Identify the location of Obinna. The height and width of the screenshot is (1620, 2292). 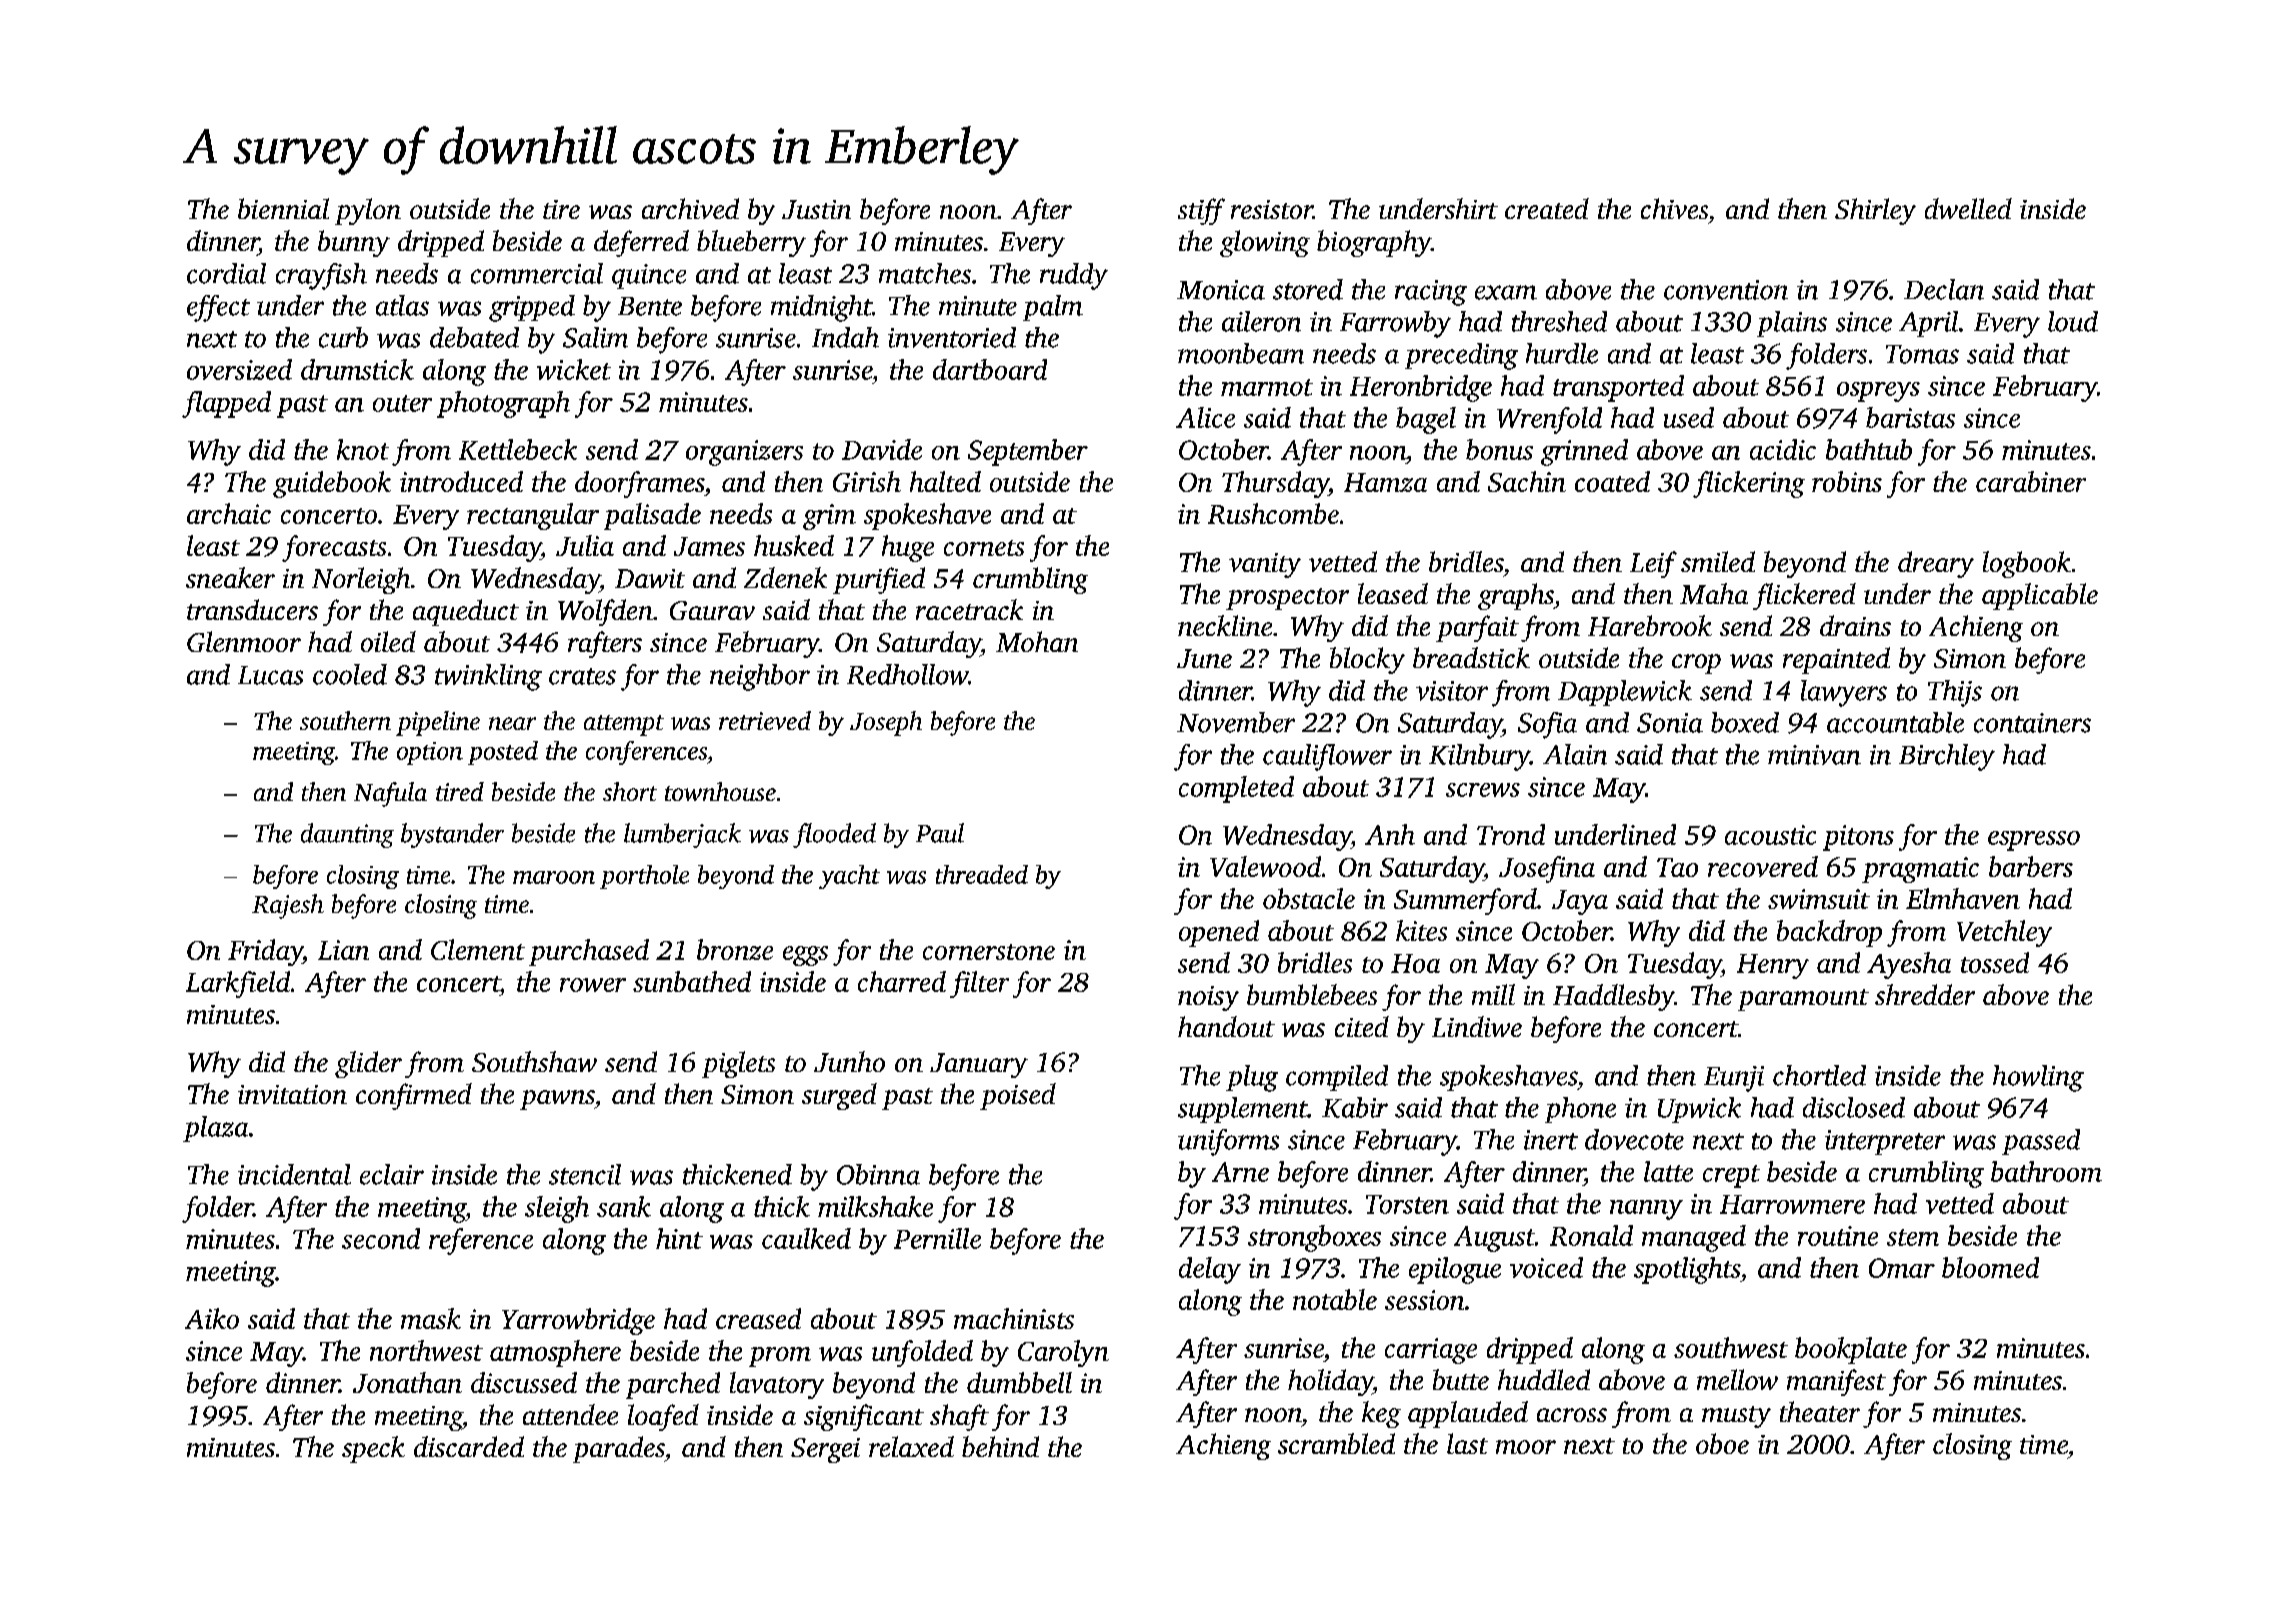
(878, 1174).
